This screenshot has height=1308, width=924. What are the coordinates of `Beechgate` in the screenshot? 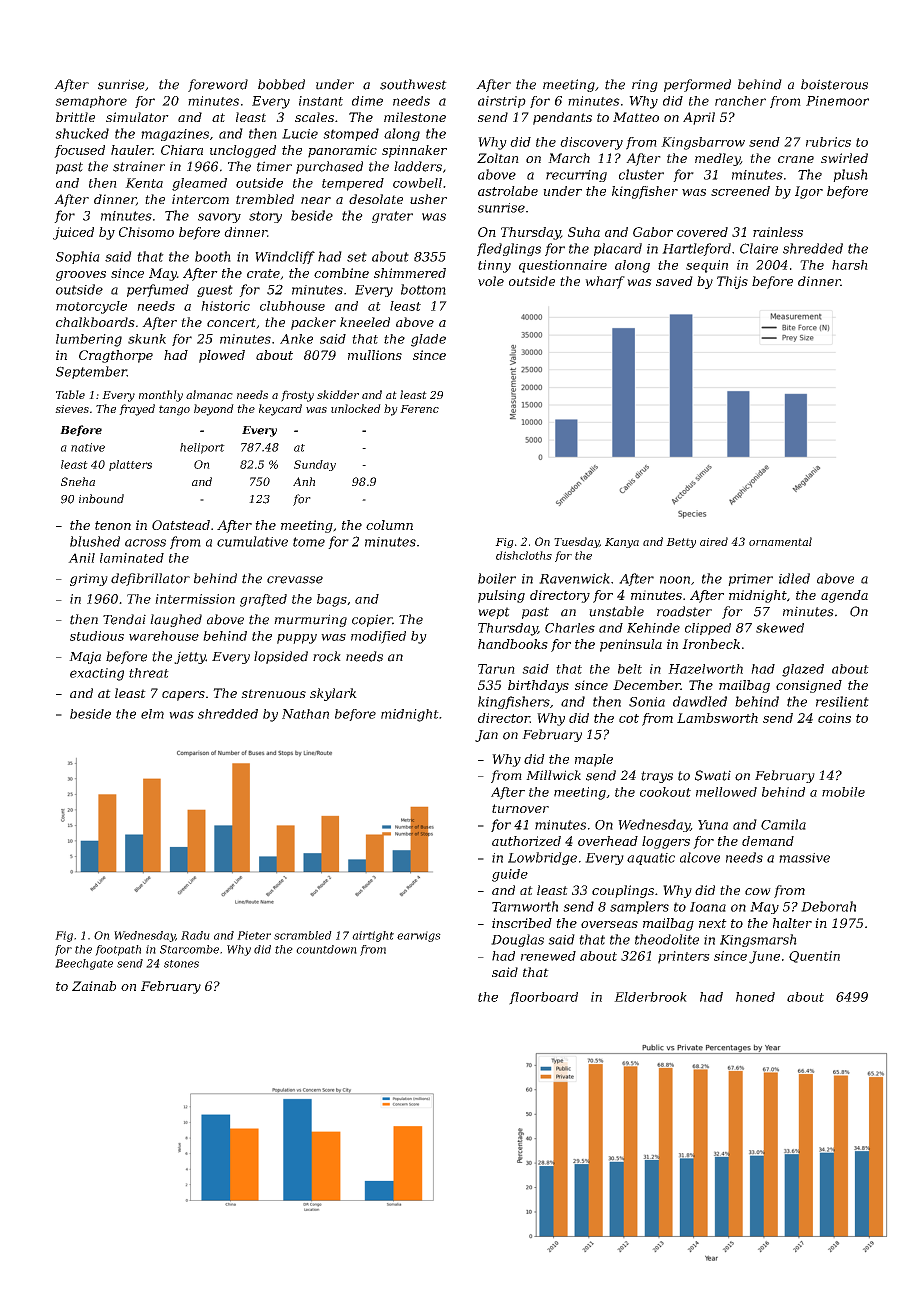 It's located at (84, 964).
